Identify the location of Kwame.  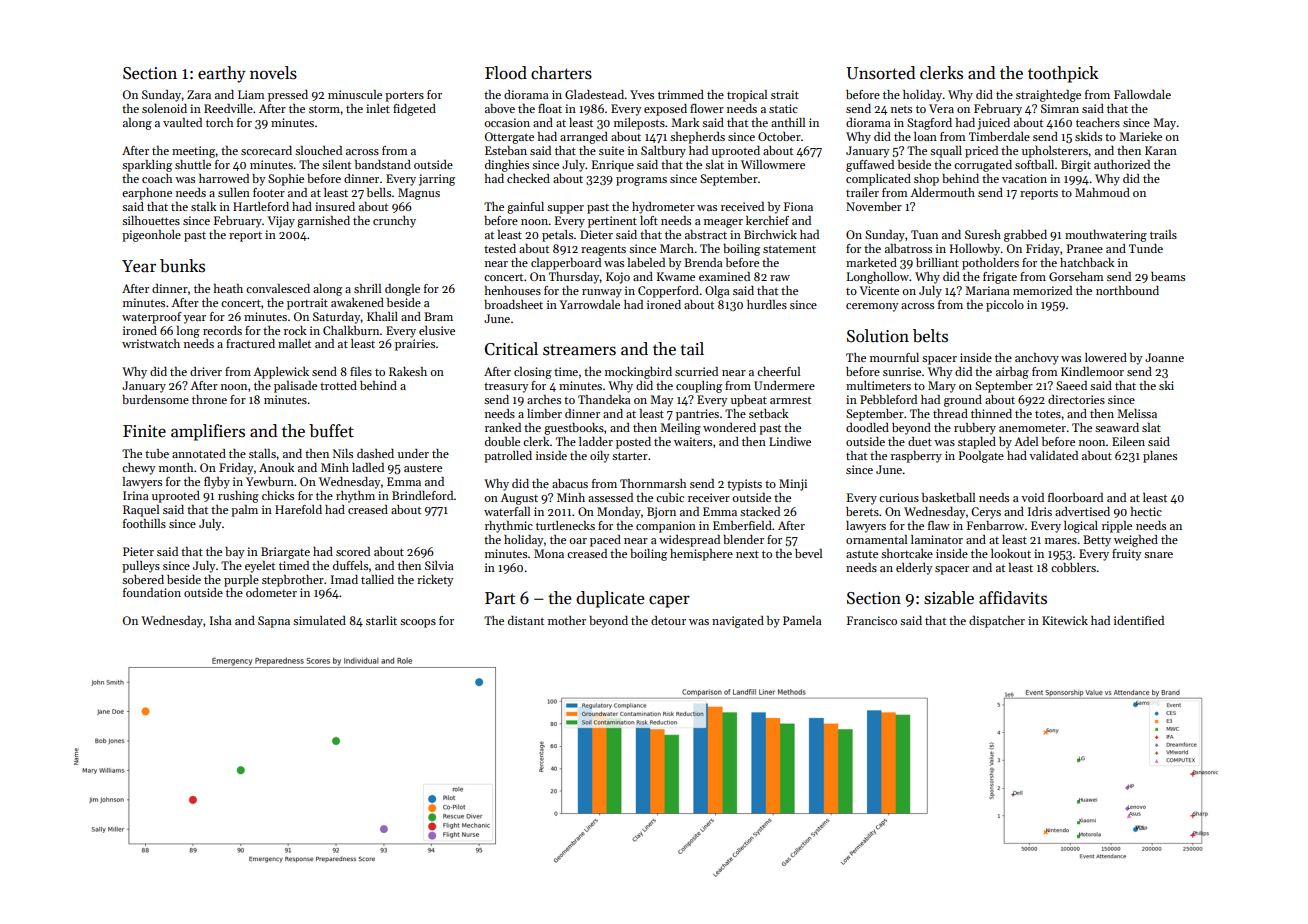
(676, 276).
